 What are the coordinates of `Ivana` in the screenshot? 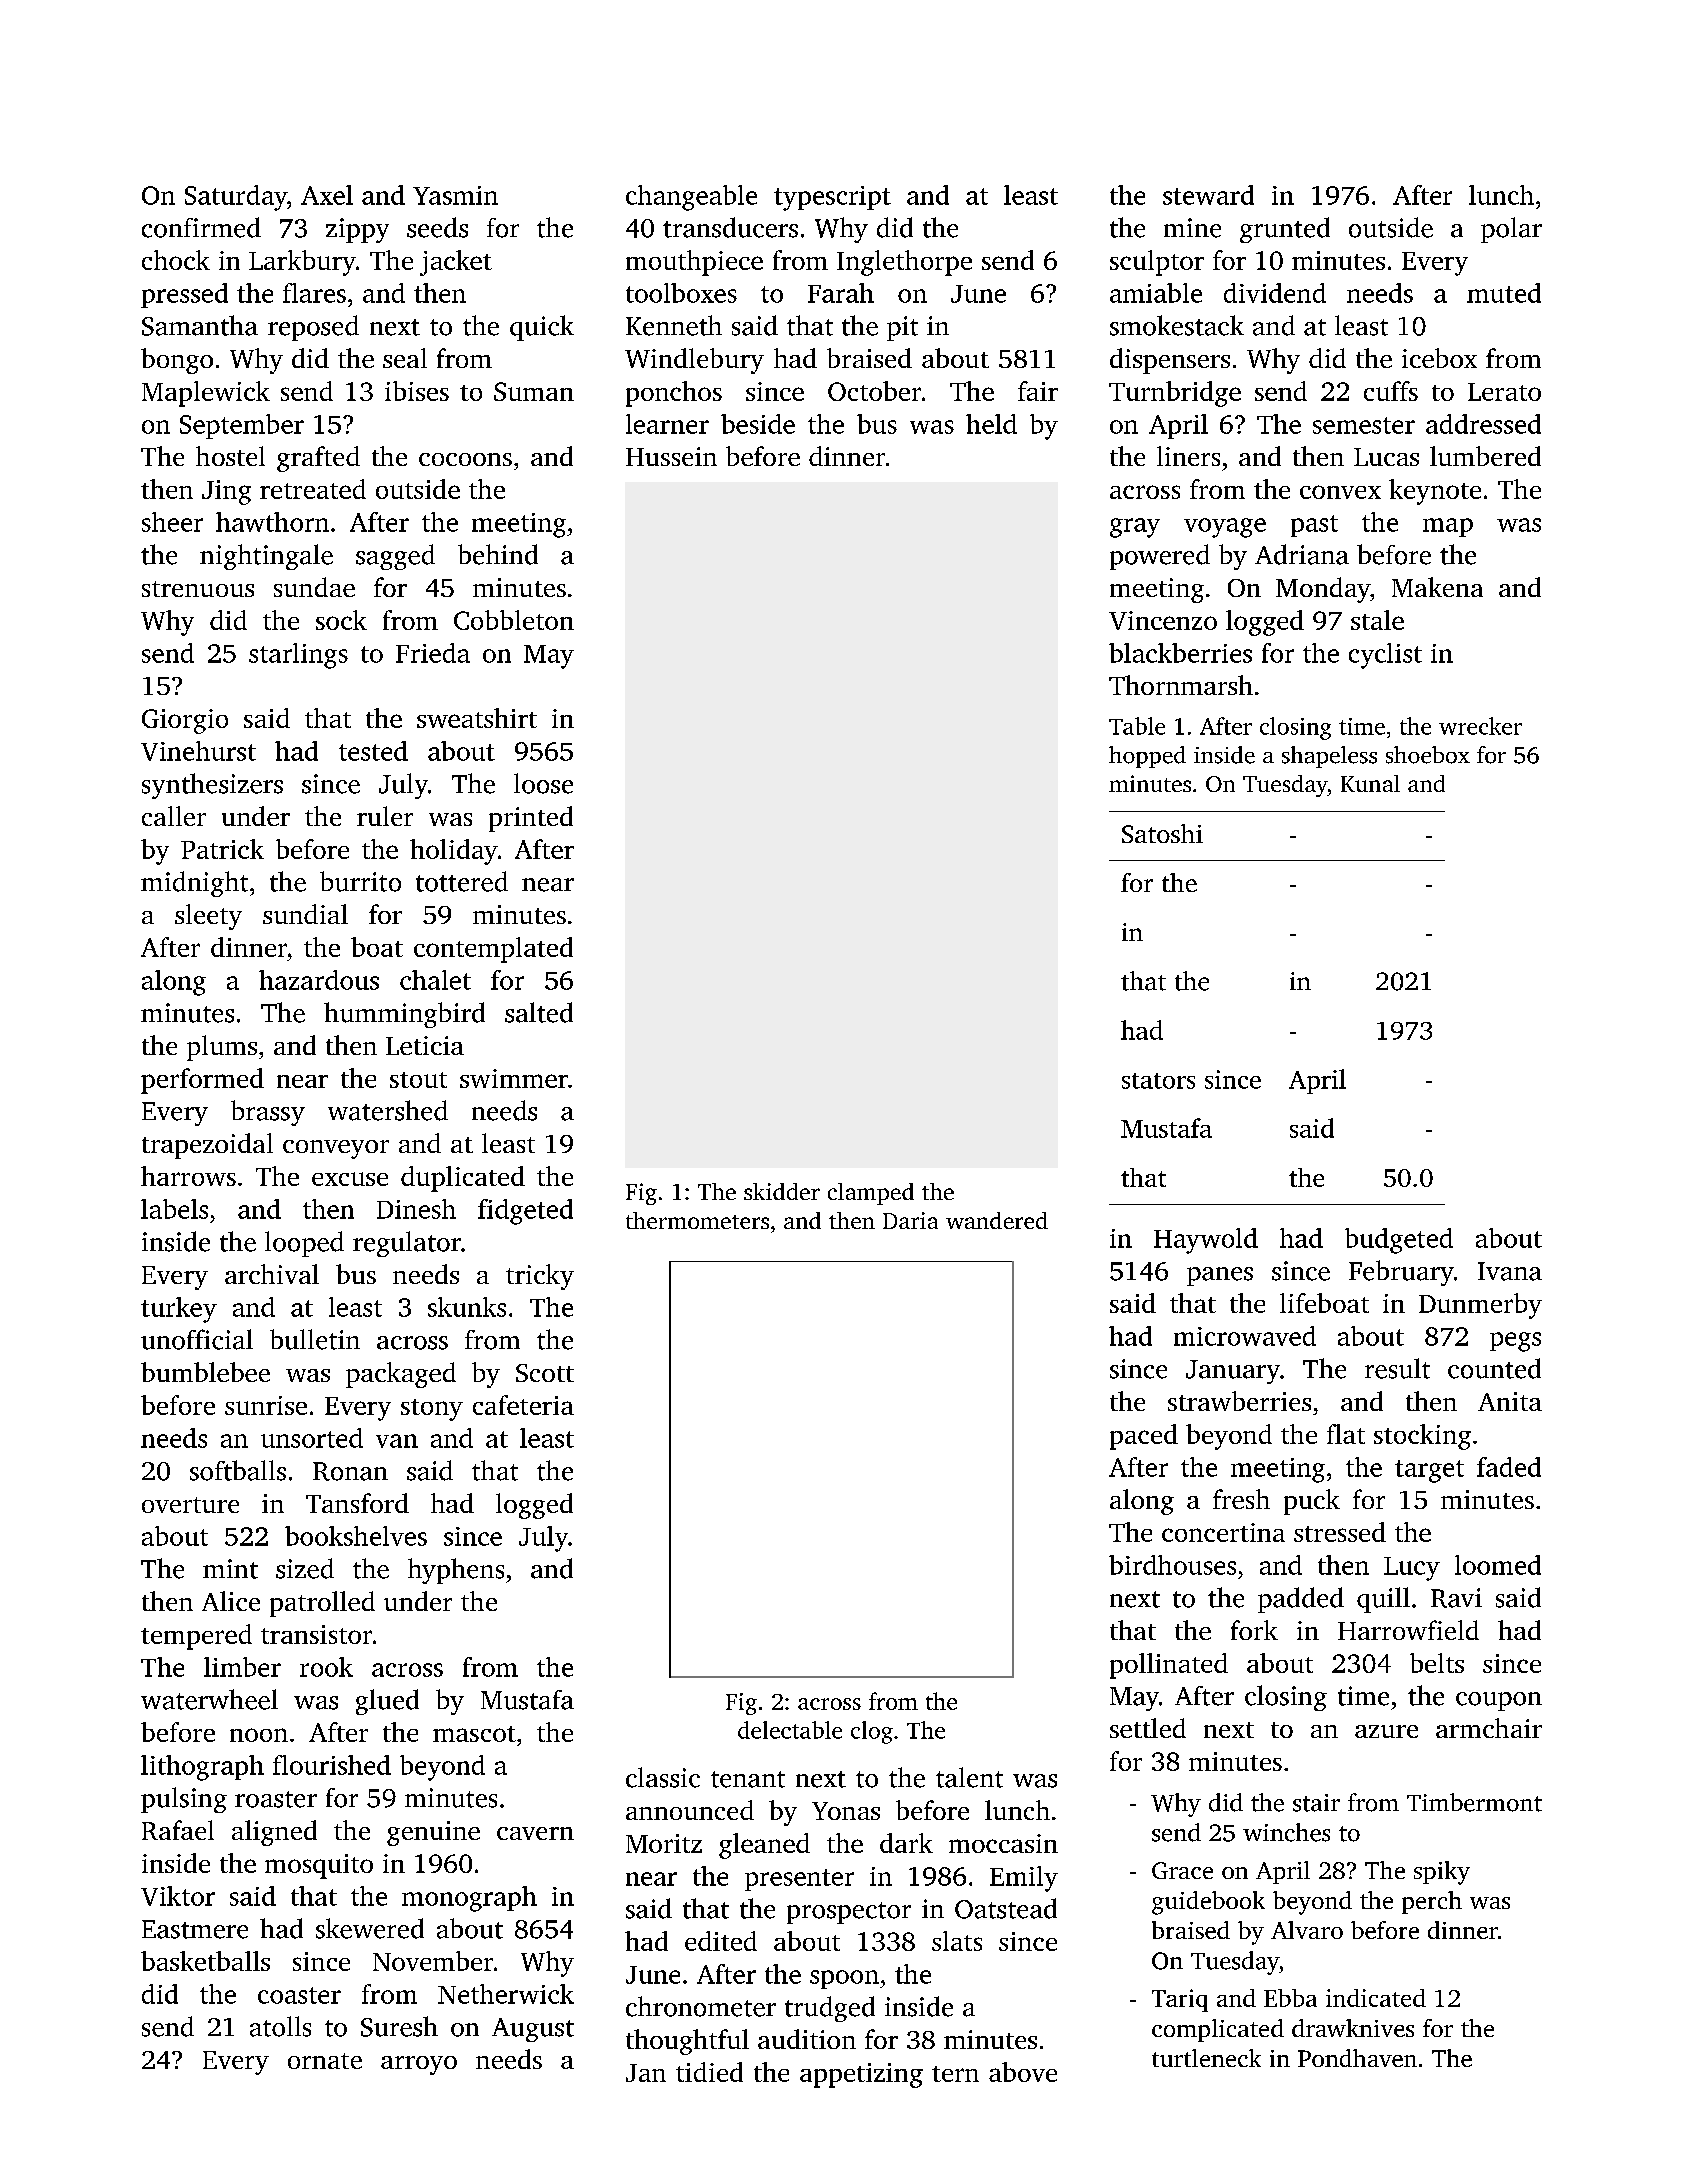 It's located at (1510, 1271).
